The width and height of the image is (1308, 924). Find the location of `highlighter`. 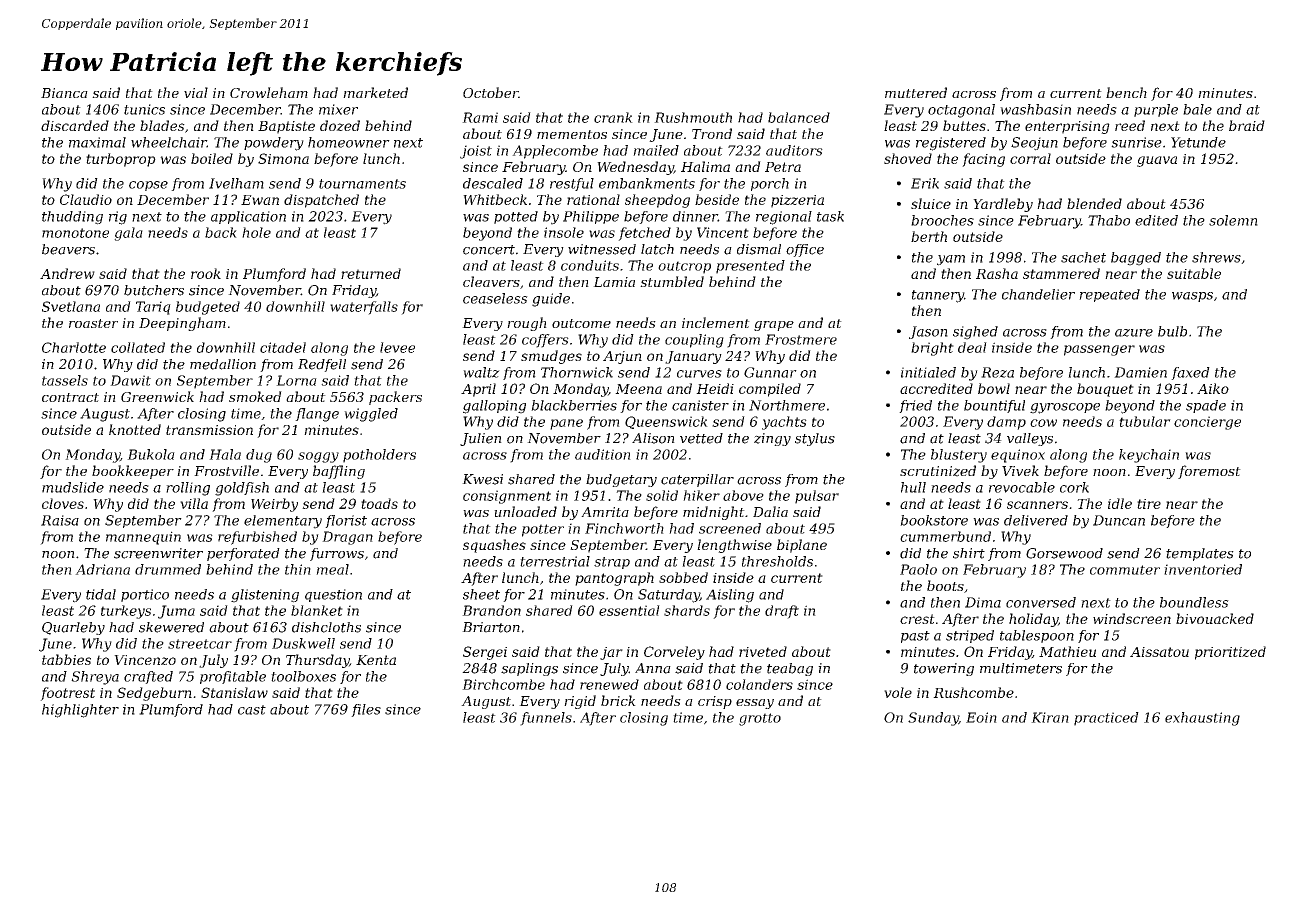

highlighter is located at coordinates (80, 711).
